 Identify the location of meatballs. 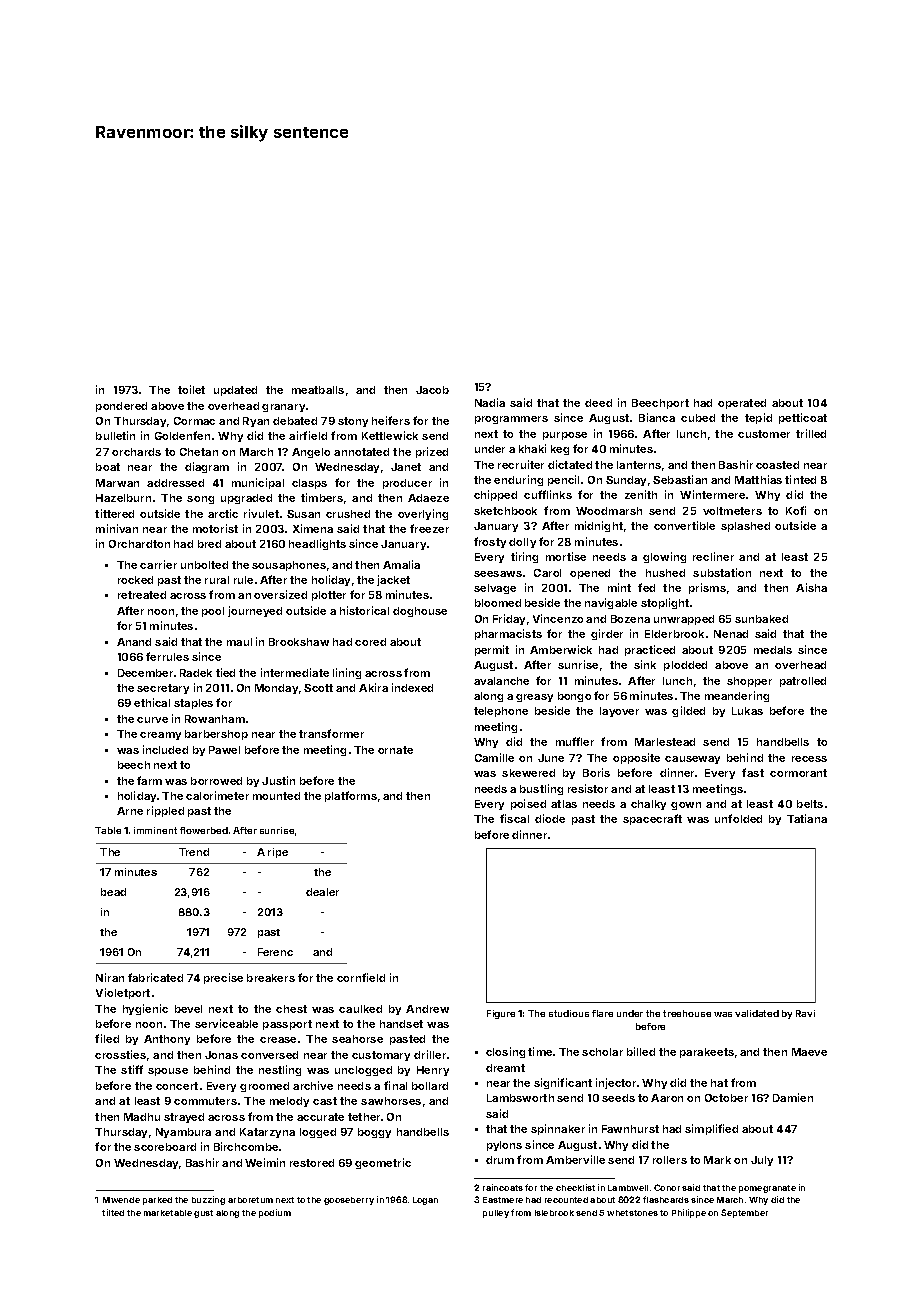
(318, 390).
